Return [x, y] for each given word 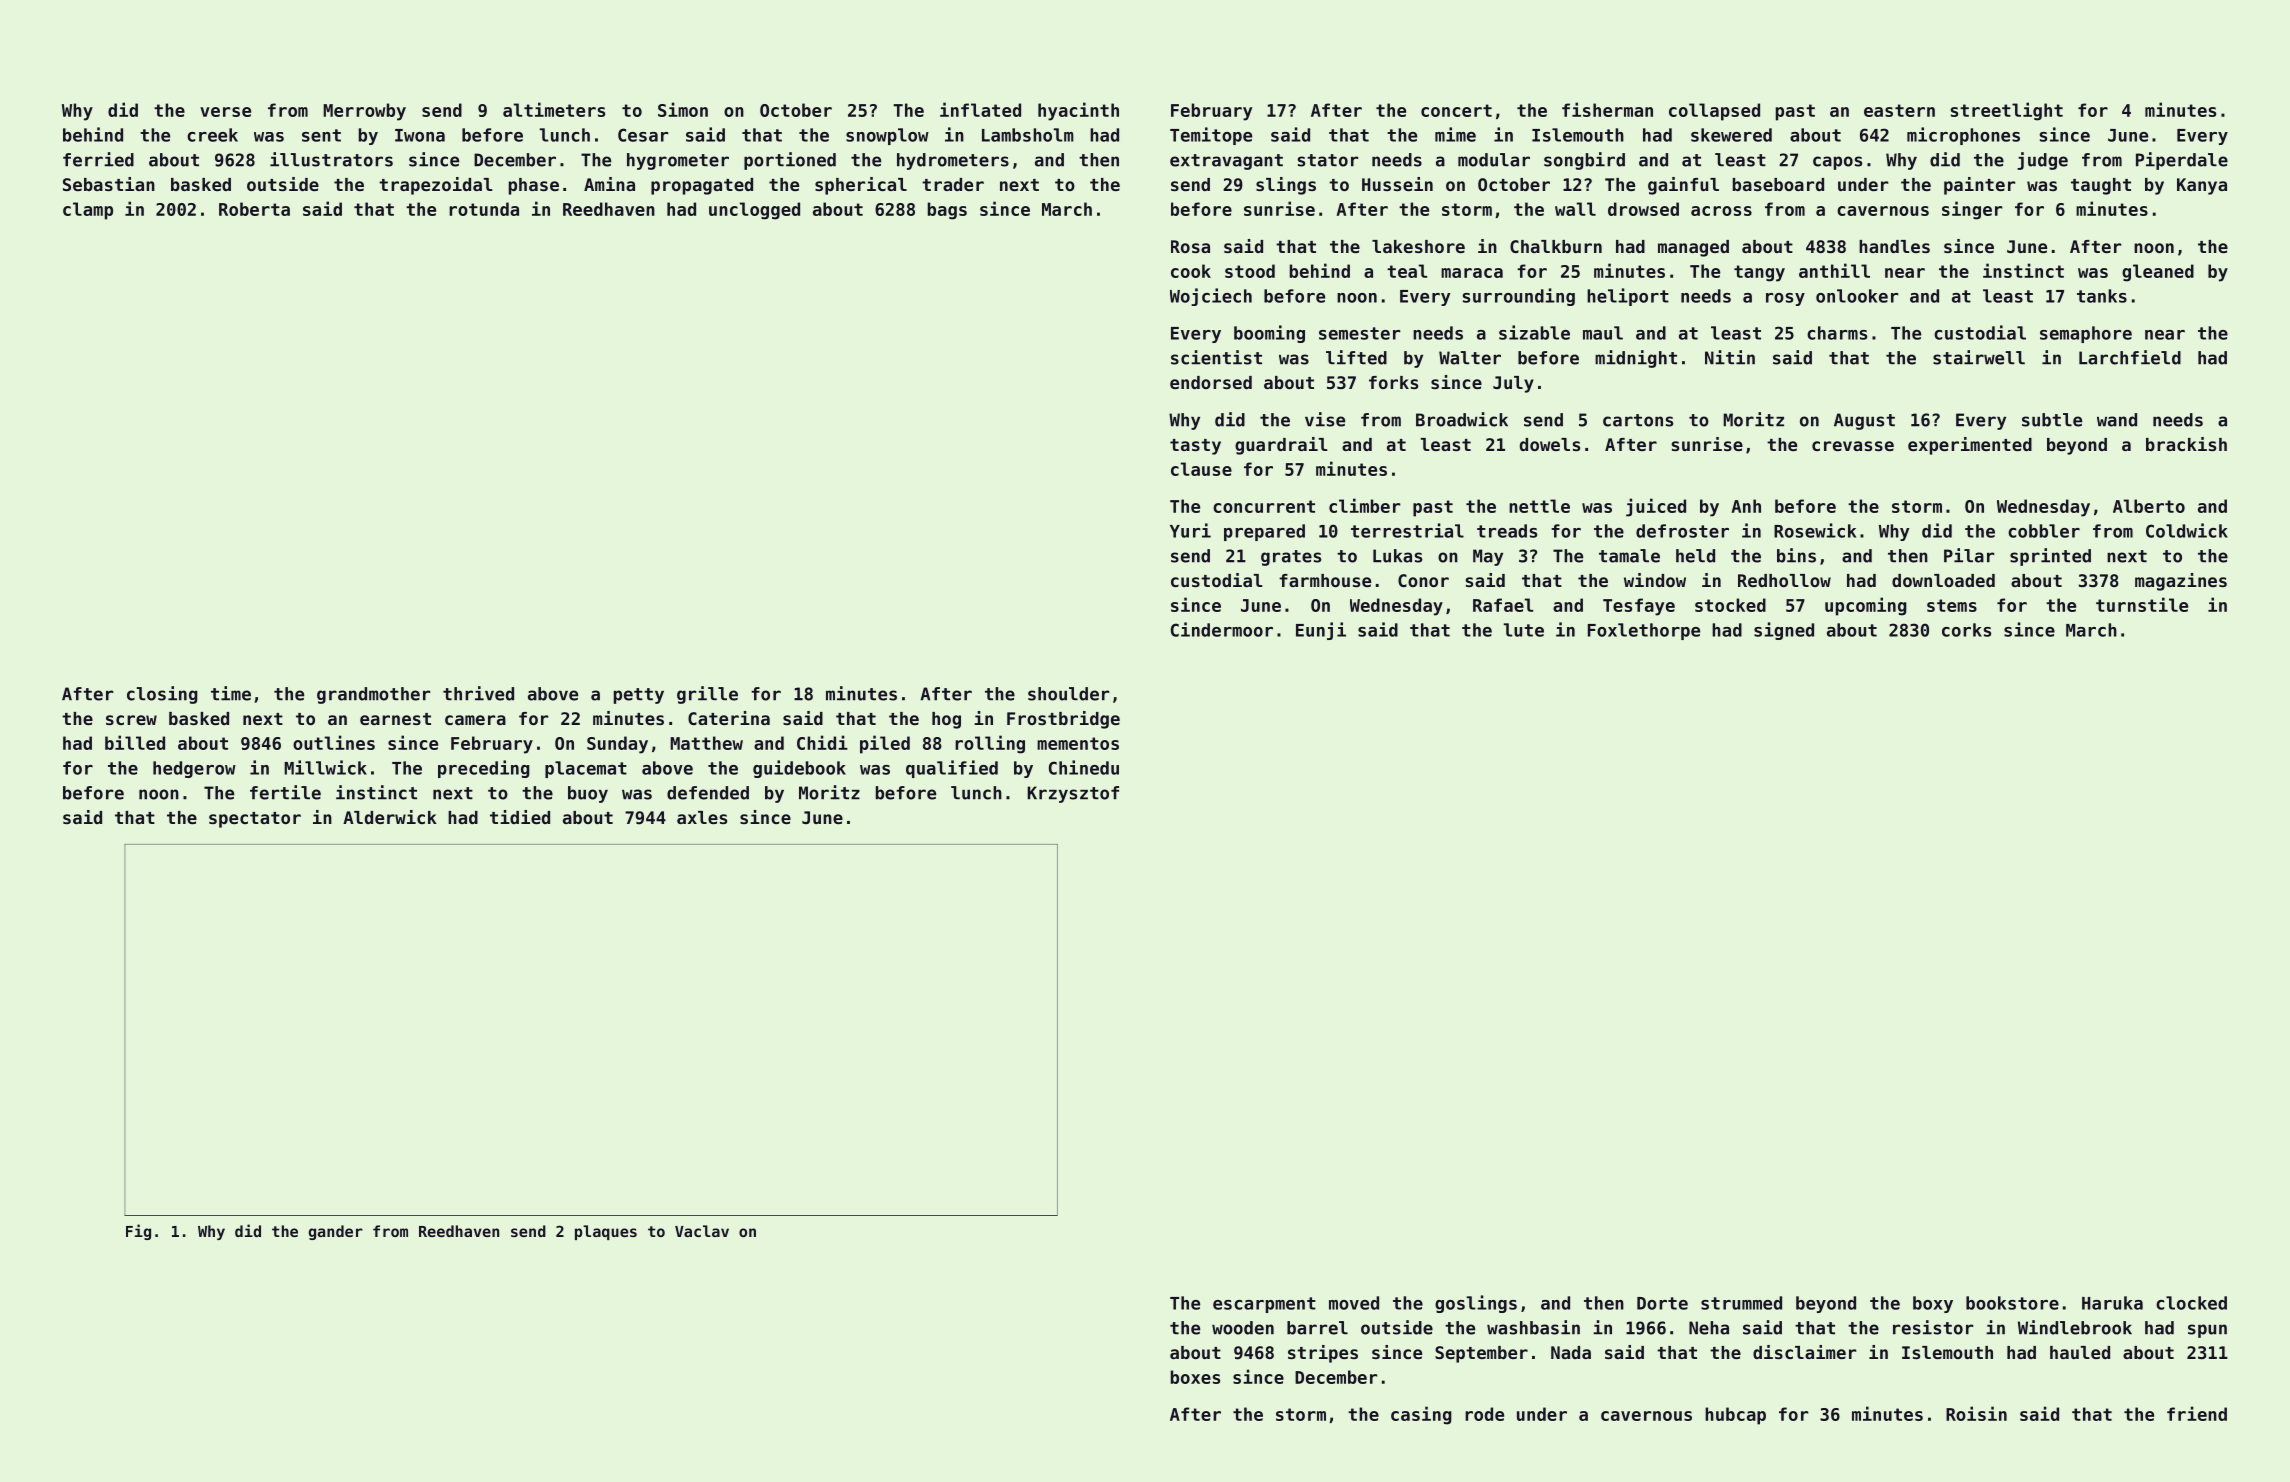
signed [1784, 631]
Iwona [420, 135]
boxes [1195, 1377]
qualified [952, 769]
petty [639, 696]
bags [947, 211]
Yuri [1190, 530]
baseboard [1778, 184]
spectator [255, 820]
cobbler [2044, 531]
